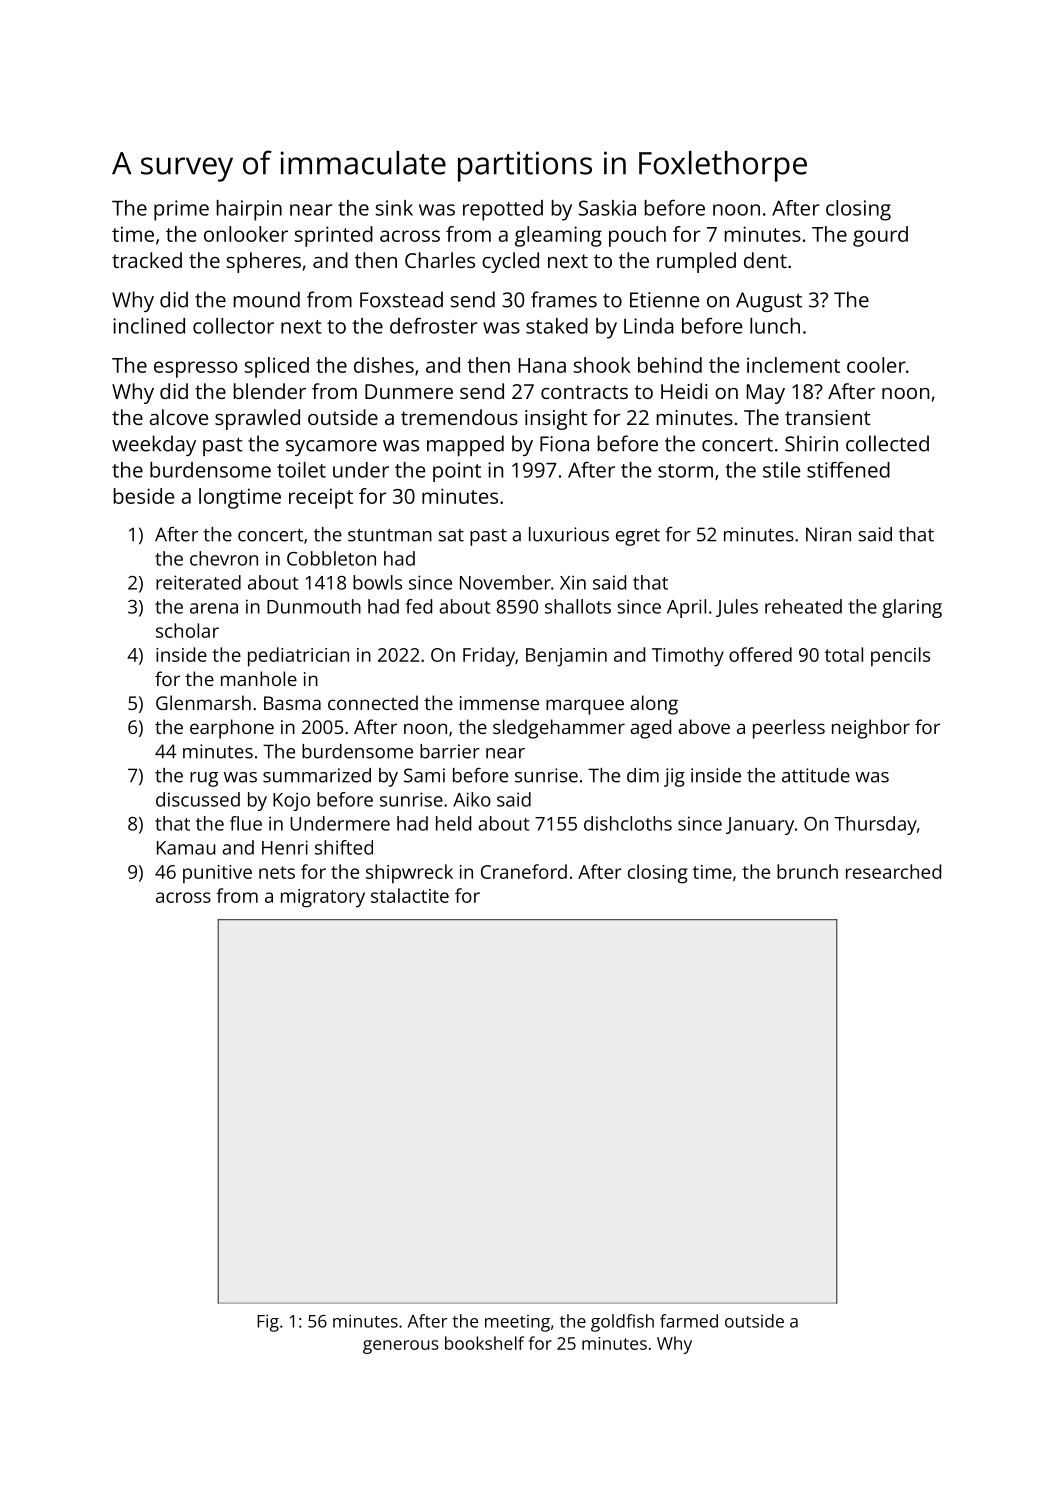  Describe the element at coordinates (807, 871) in the document. I see `brunch` at that location.
